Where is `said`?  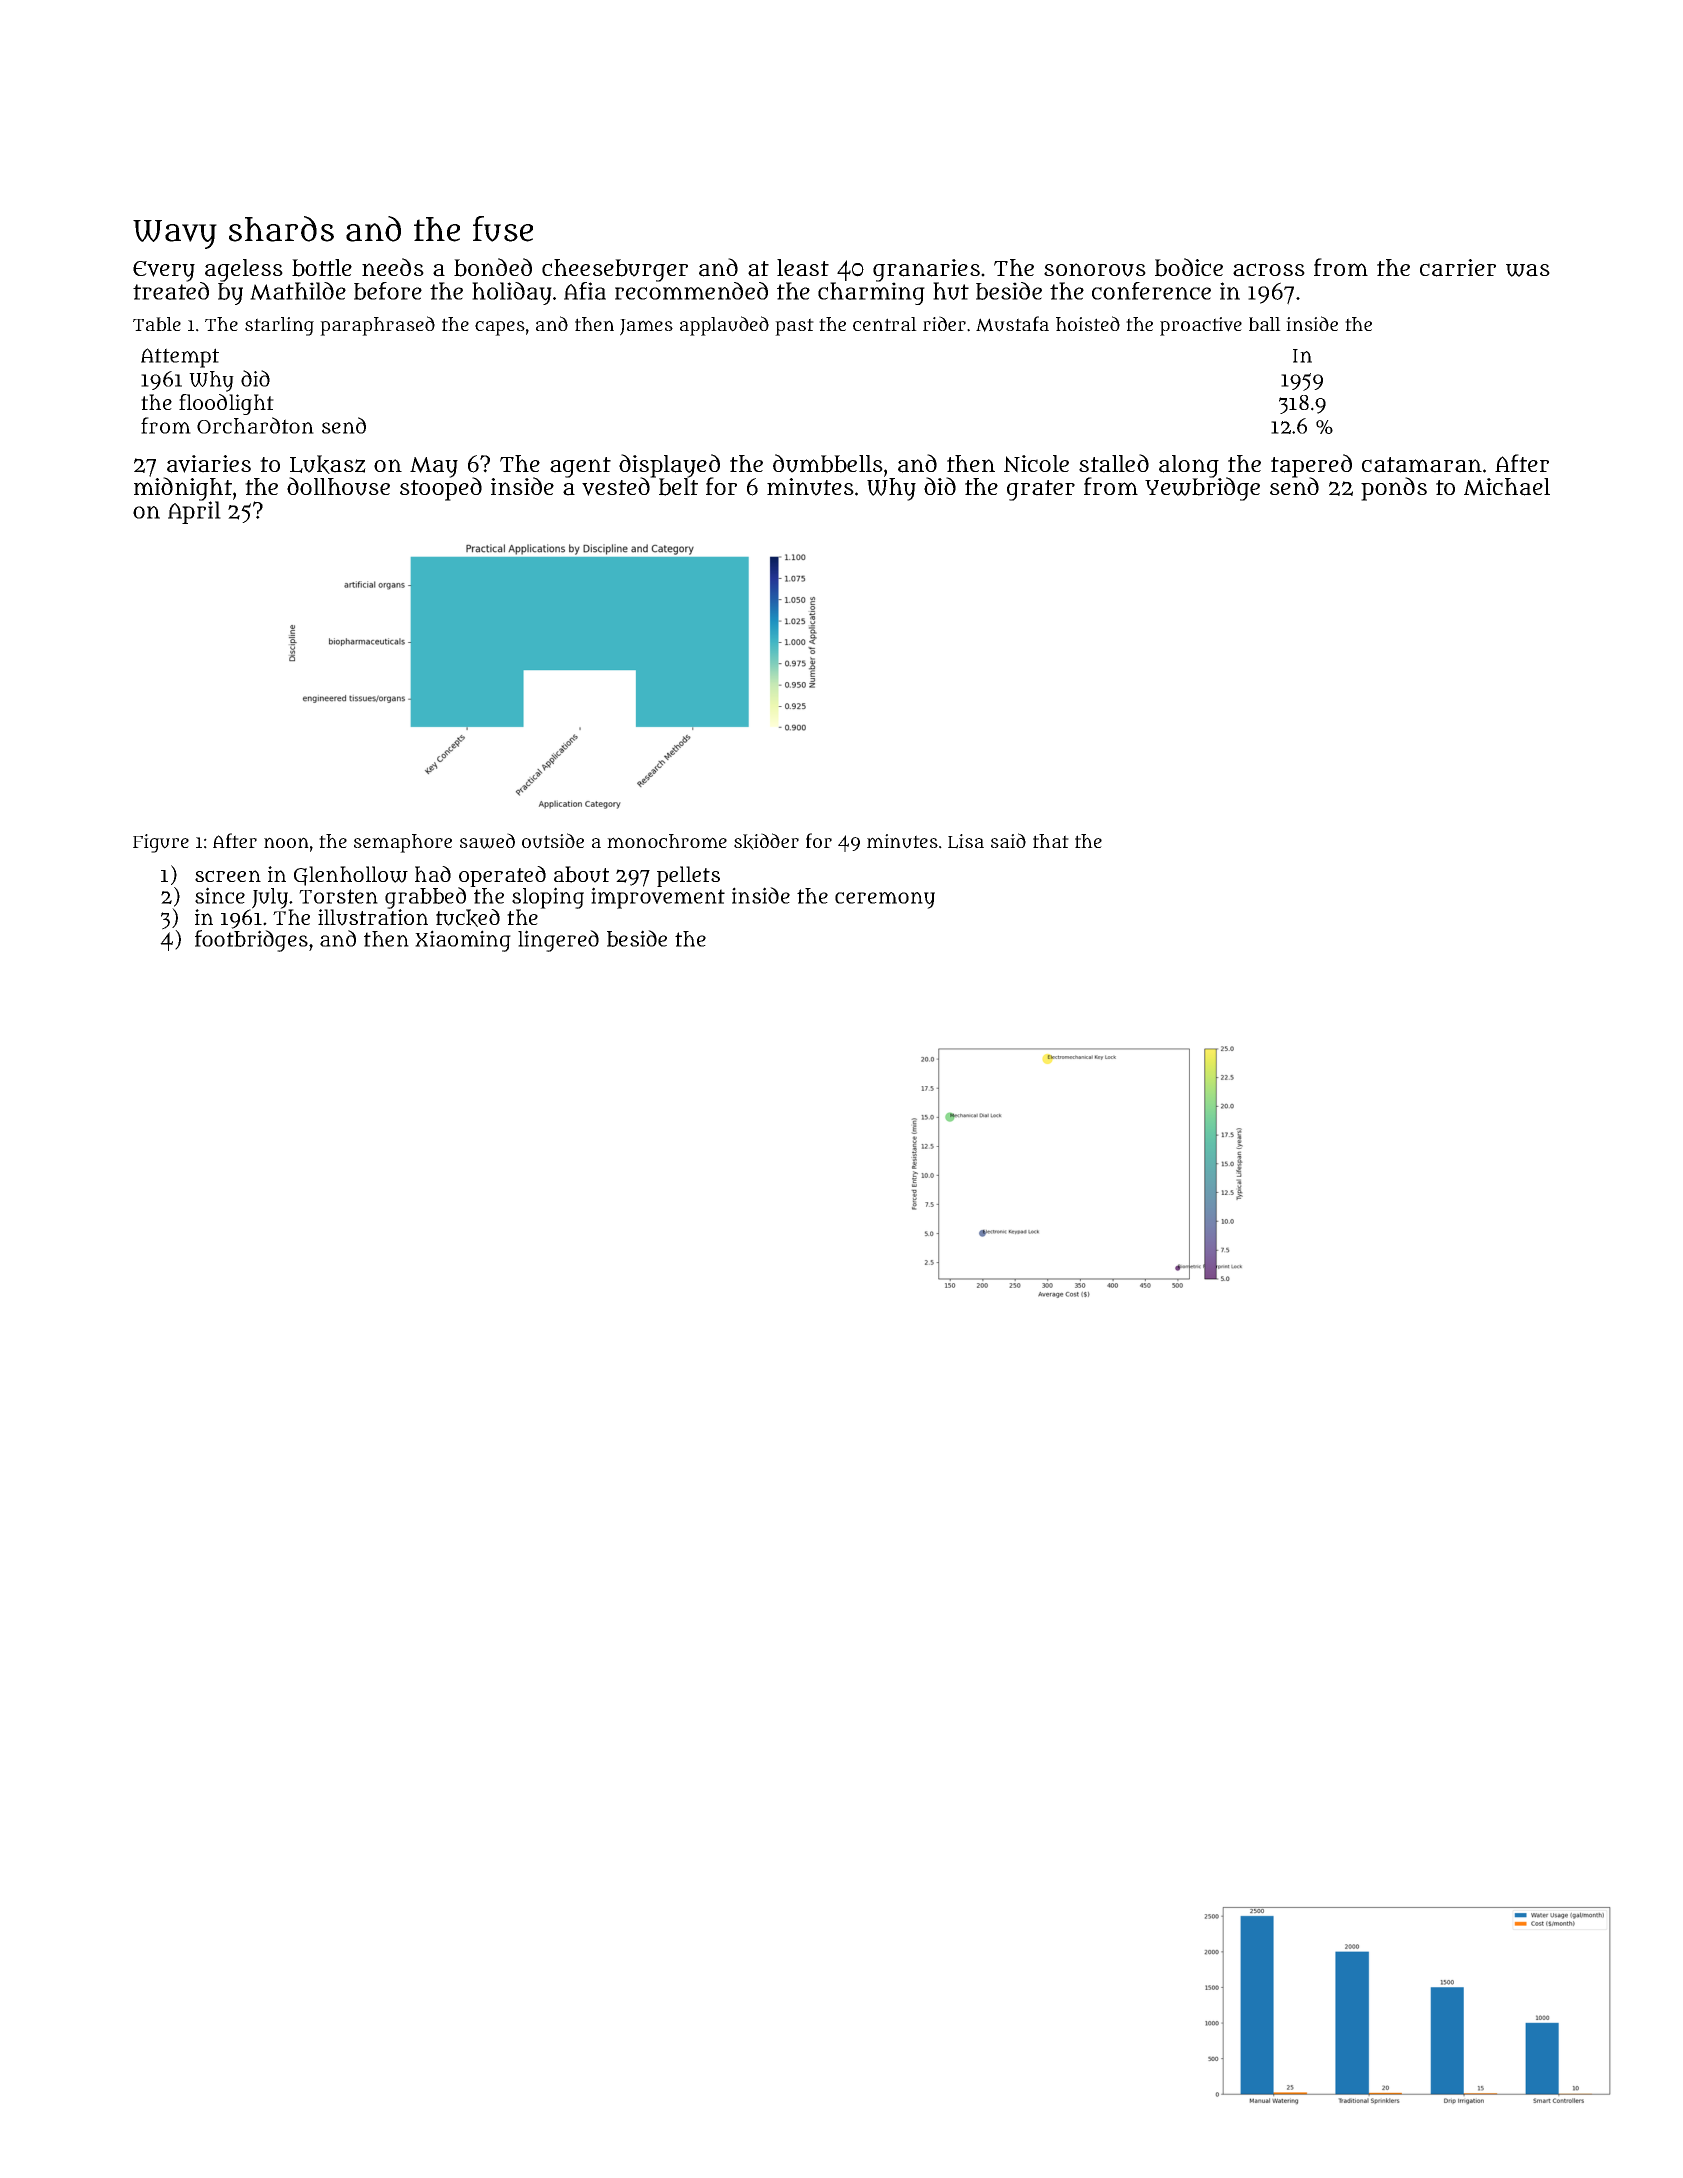 said is located at coordinates (1008, 840).
